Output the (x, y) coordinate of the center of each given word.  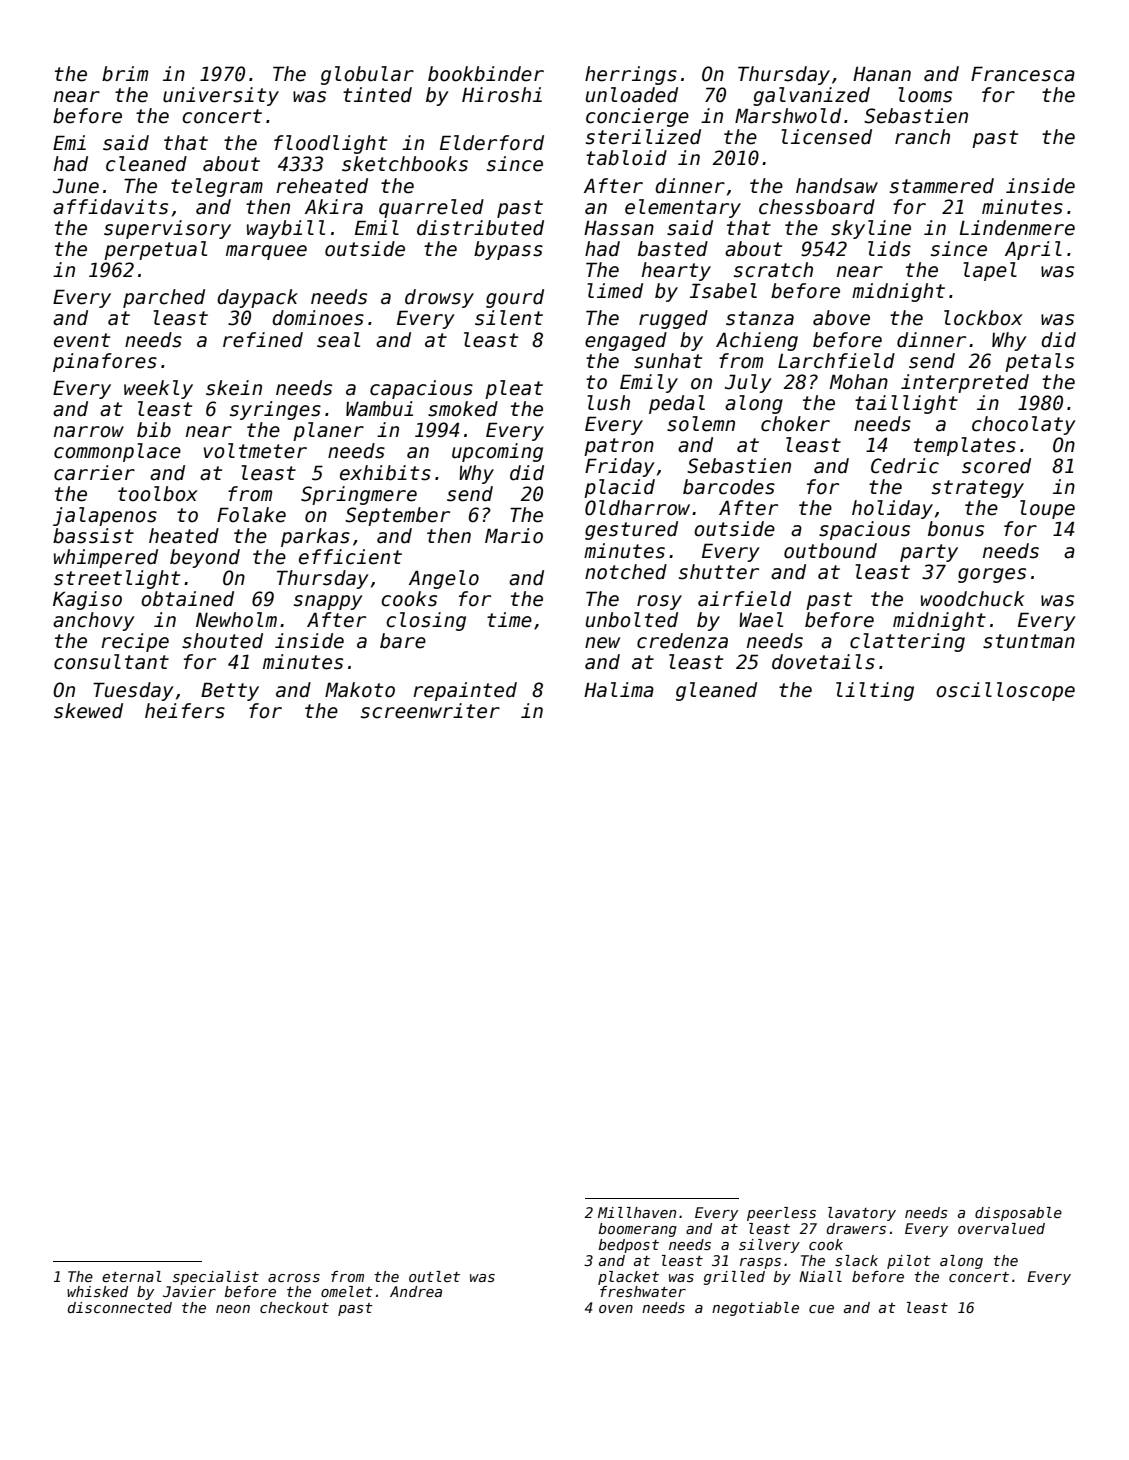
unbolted (632, 620)
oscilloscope (1005, 691)
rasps (760, 1263)
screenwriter (430, 711)
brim (125, 74)
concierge (637, 117)
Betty (230, 691)
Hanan (882, 74)
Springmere (359, 495)
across (294, 1278)
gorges (992, 575)
